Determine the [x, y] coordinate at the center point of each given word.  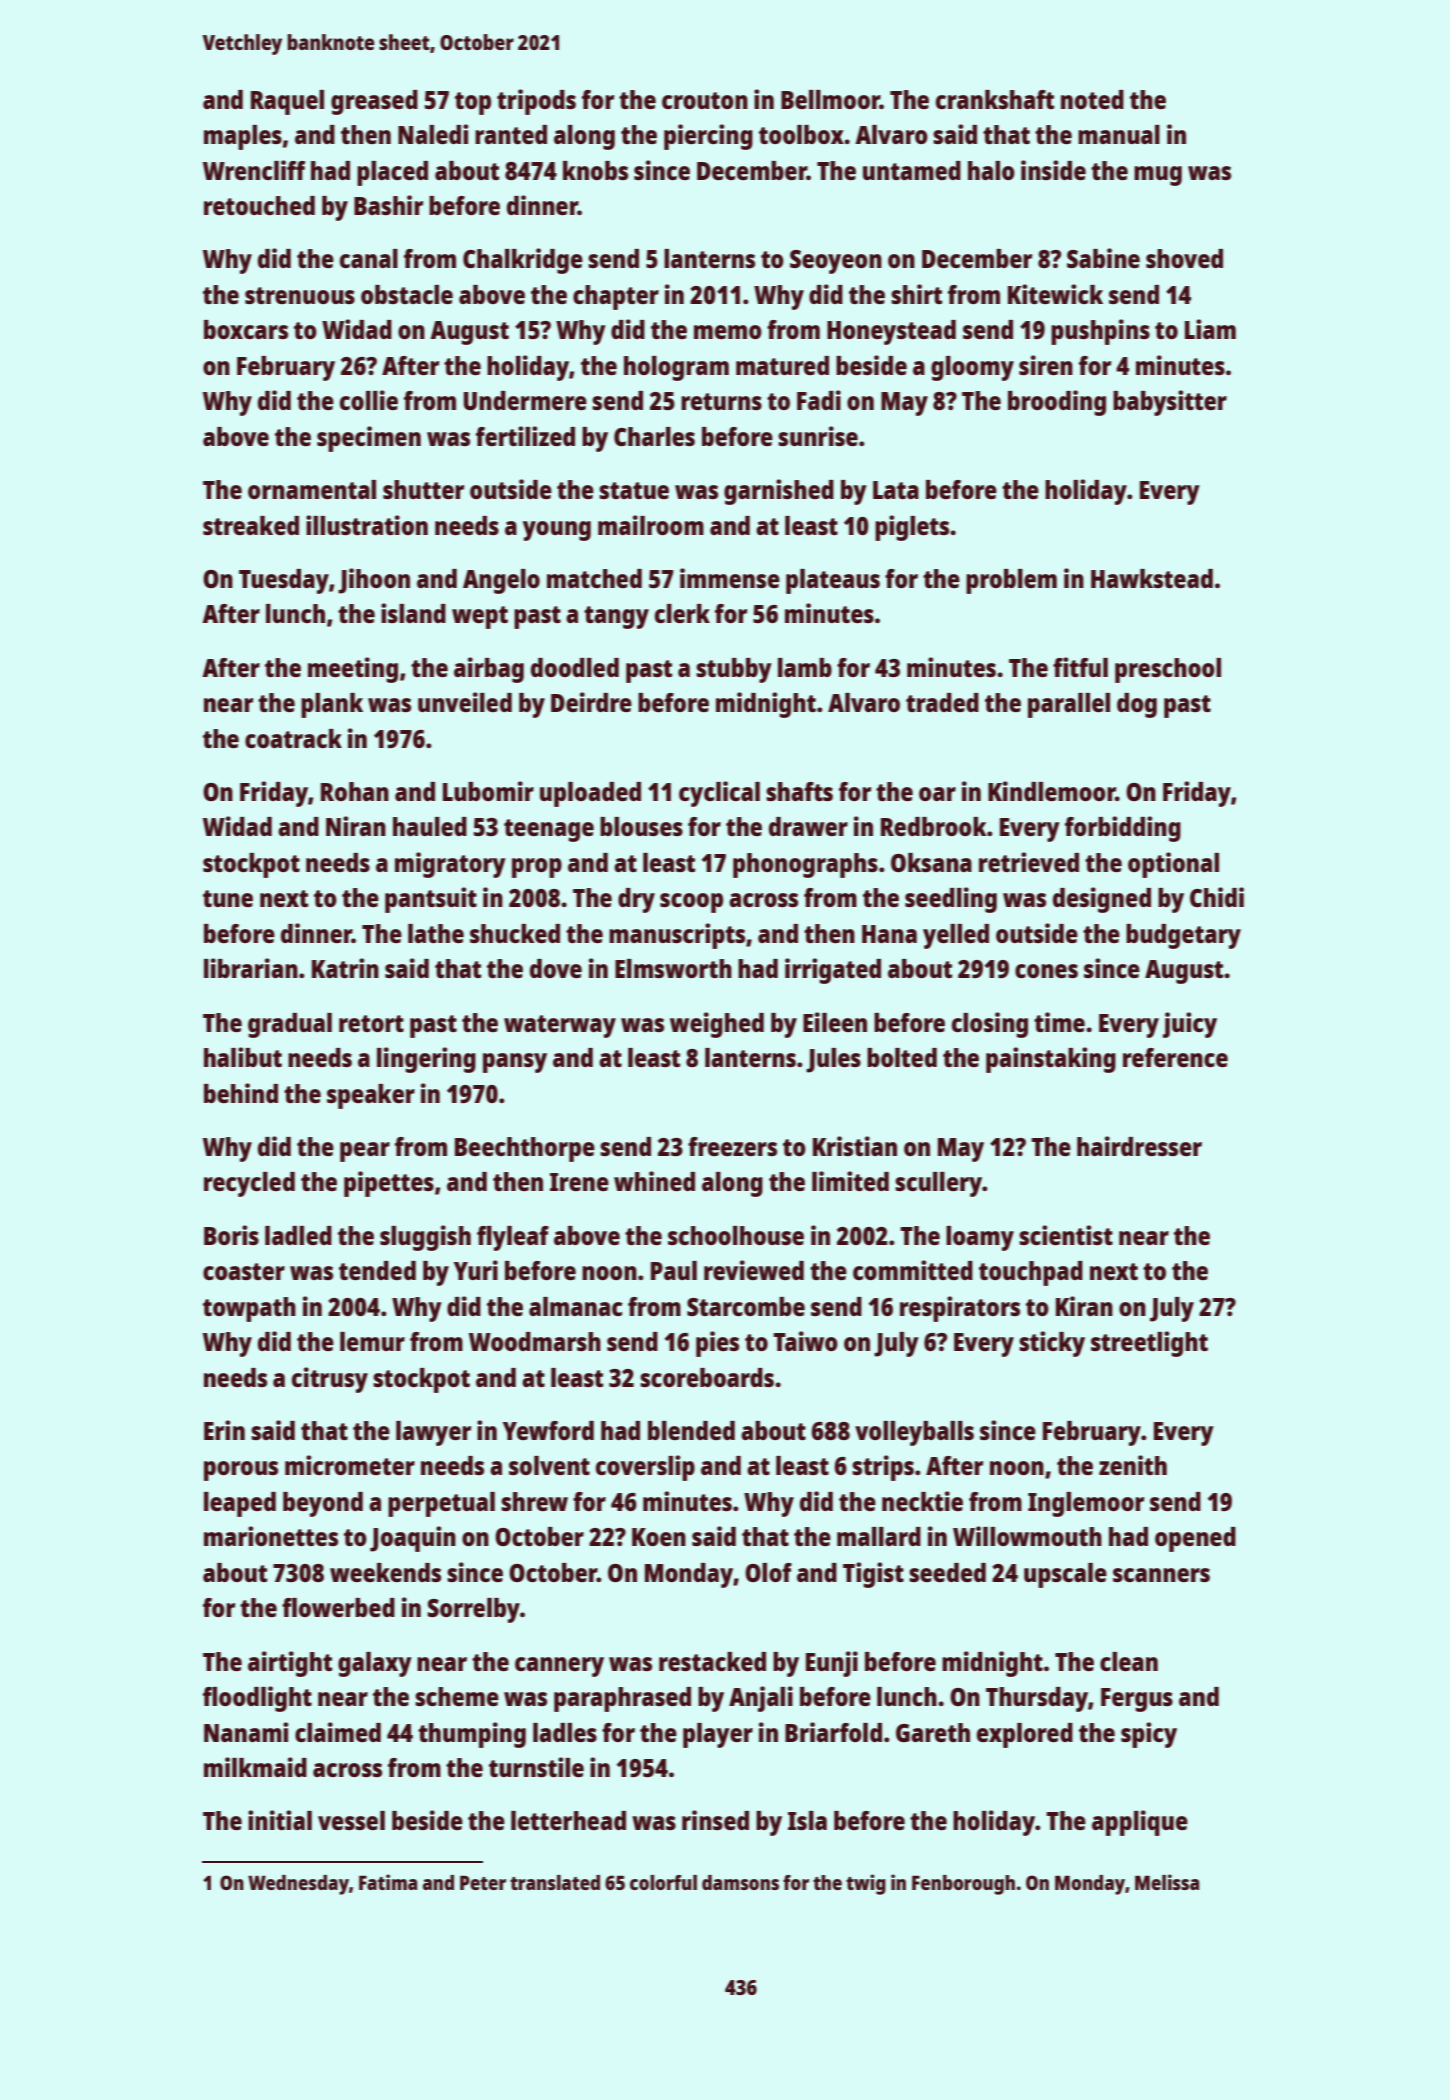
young [557, 531]
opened [1195, 1539]
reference [1175, 1057]
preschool [1168, 670]
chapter [616, 297]
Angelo [501, 581]
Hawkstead [1152, 578]
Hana [889, 934]
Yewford [548, 1430]
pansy [515, 1063]
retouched [259, 205]
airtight [290, 1664]
